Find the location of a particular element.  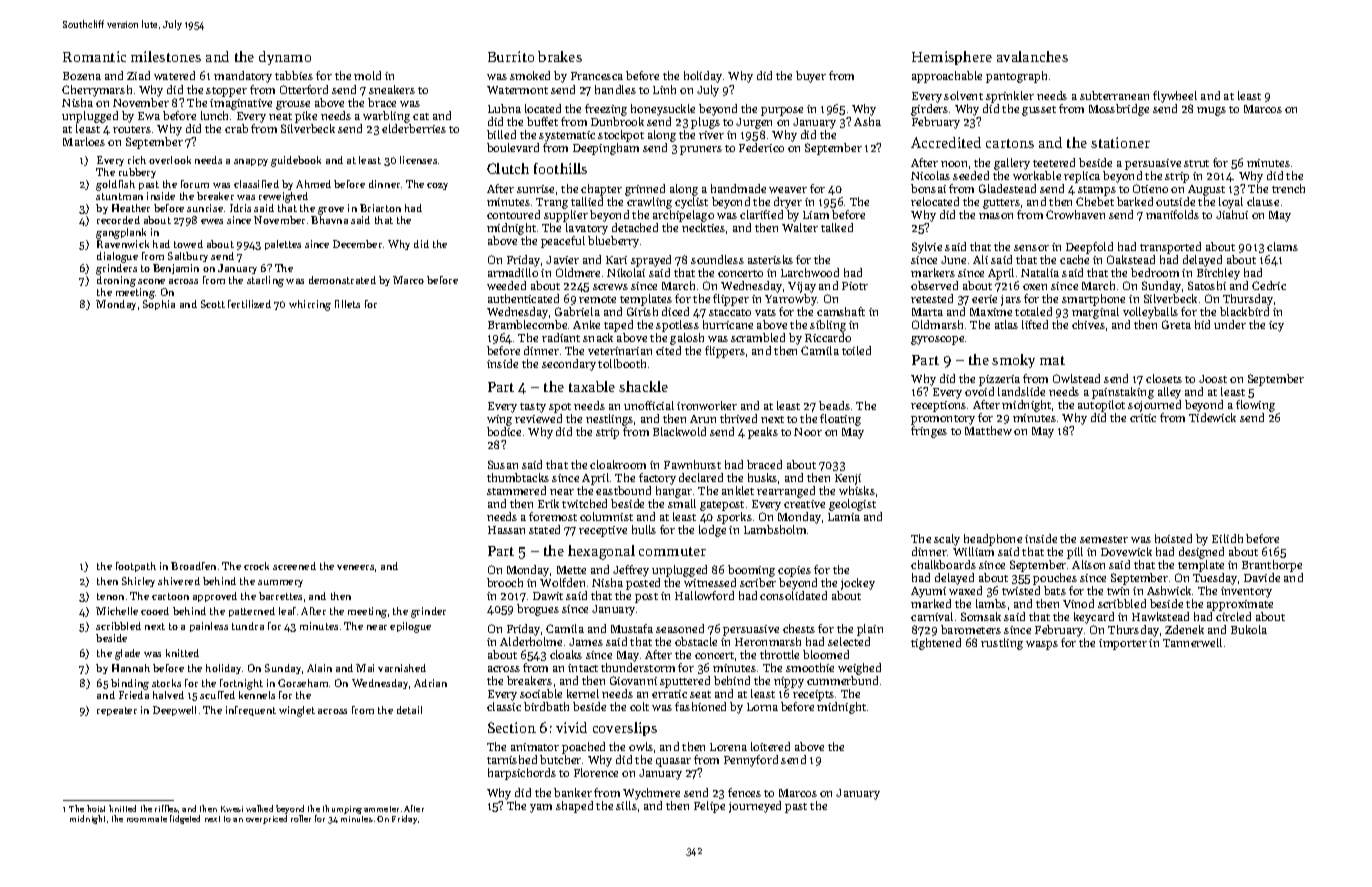

Hallowford is located at coordinates (704, 595).
